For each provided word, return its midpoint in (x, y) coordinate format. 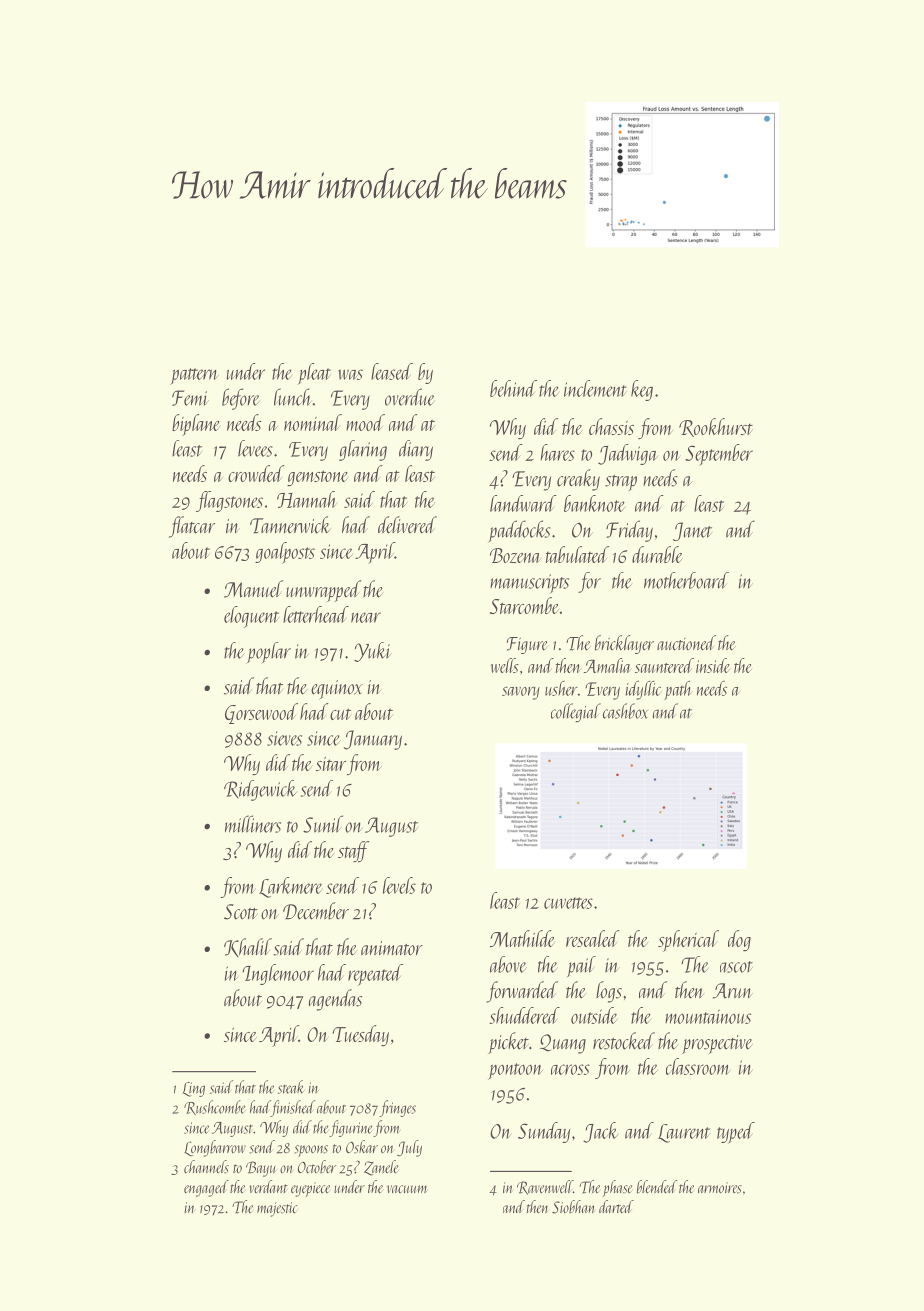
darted (616, 1206)
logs (609, 992)
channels (206, 1167)
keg (642, 390)
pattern (194, 376)
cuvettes (568, 903)
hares (557, 452)
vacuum (407, 1189)
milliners (253, 824)
